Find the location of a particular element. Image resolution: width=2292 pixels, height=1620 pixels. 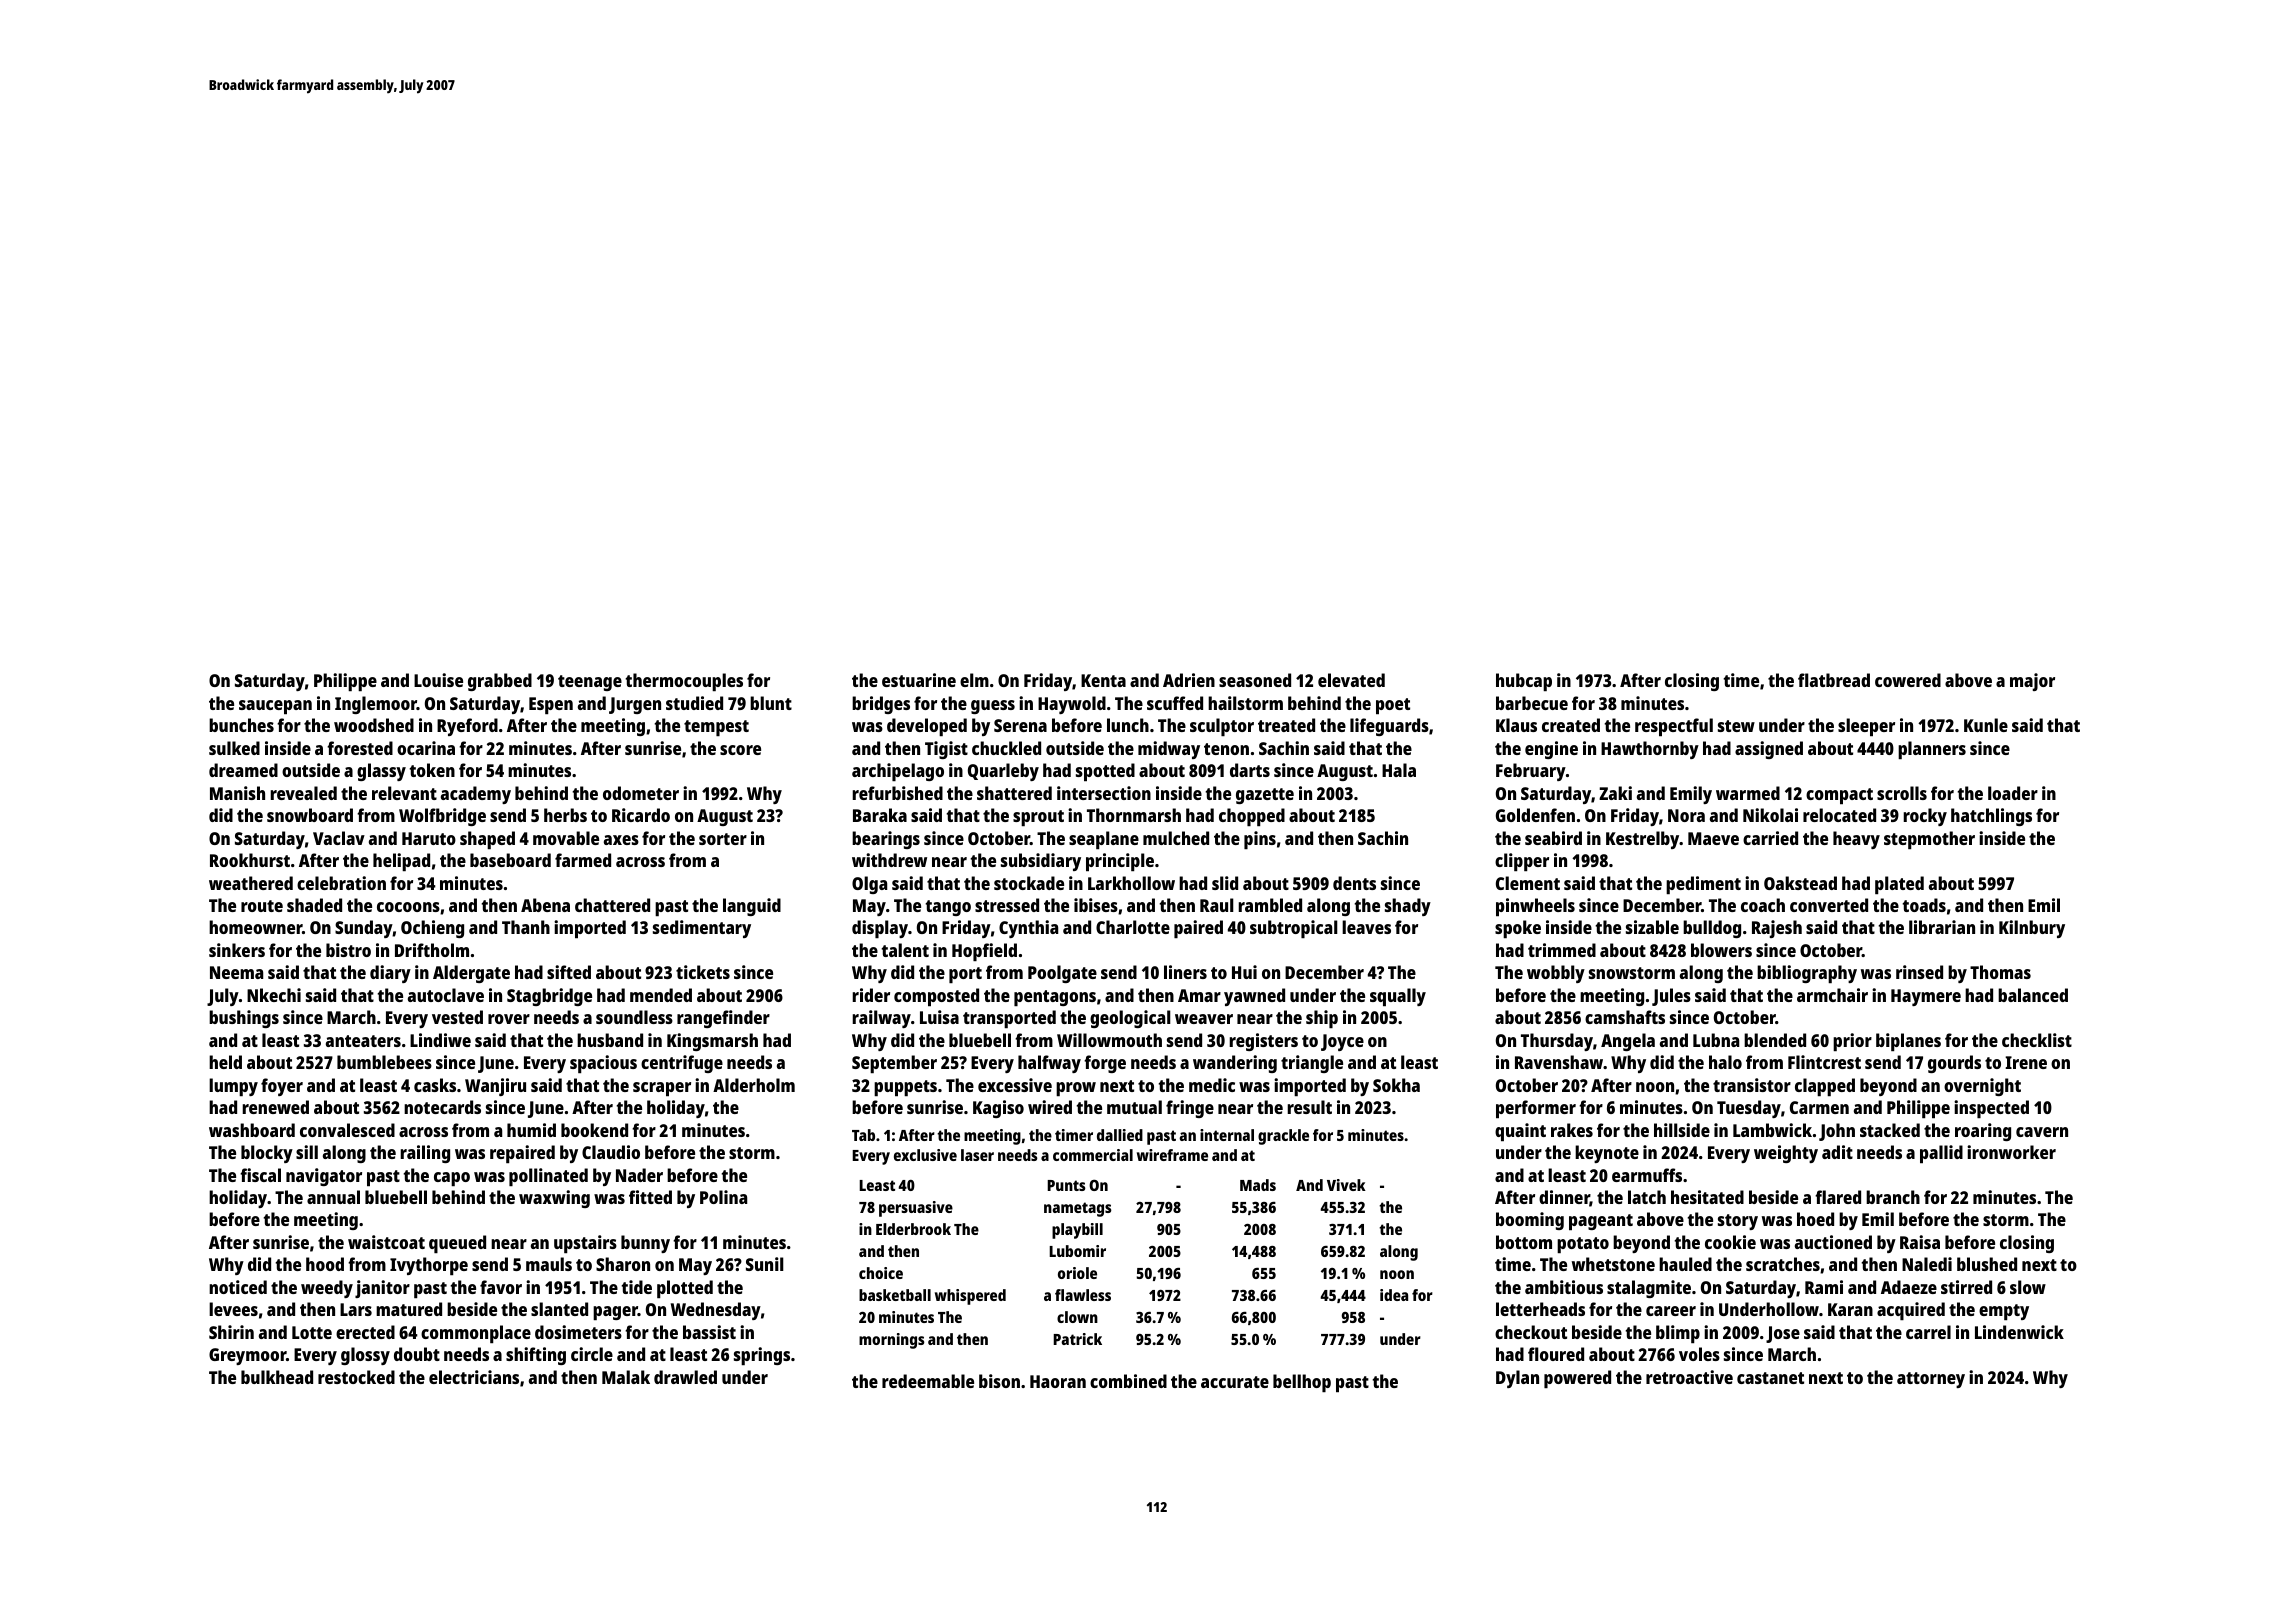

Jurgen is located at coordinates (635, 705).
